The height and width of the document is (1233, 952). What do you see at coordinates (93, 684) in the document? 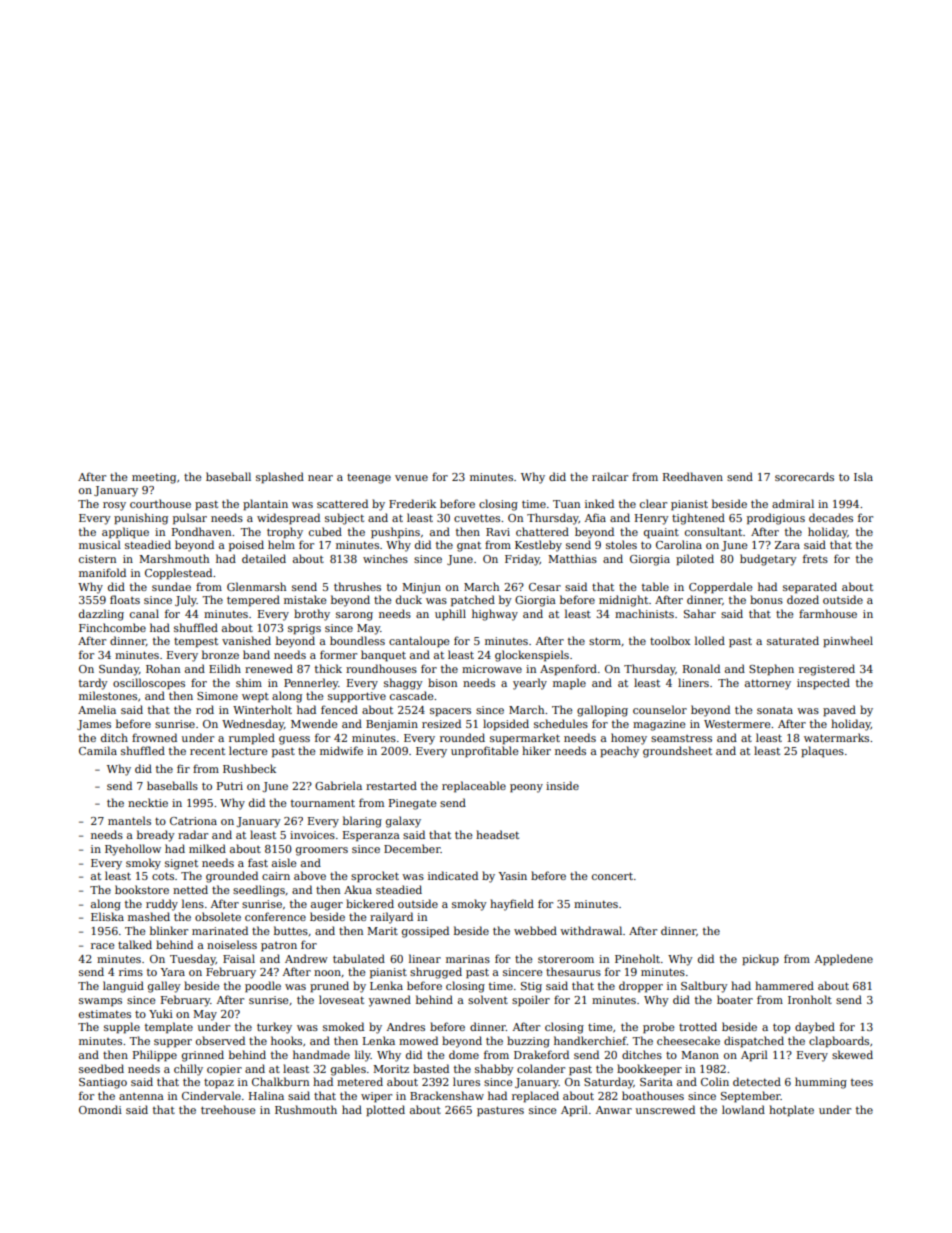
I see `tardy` at bounding box center [93, 684].
